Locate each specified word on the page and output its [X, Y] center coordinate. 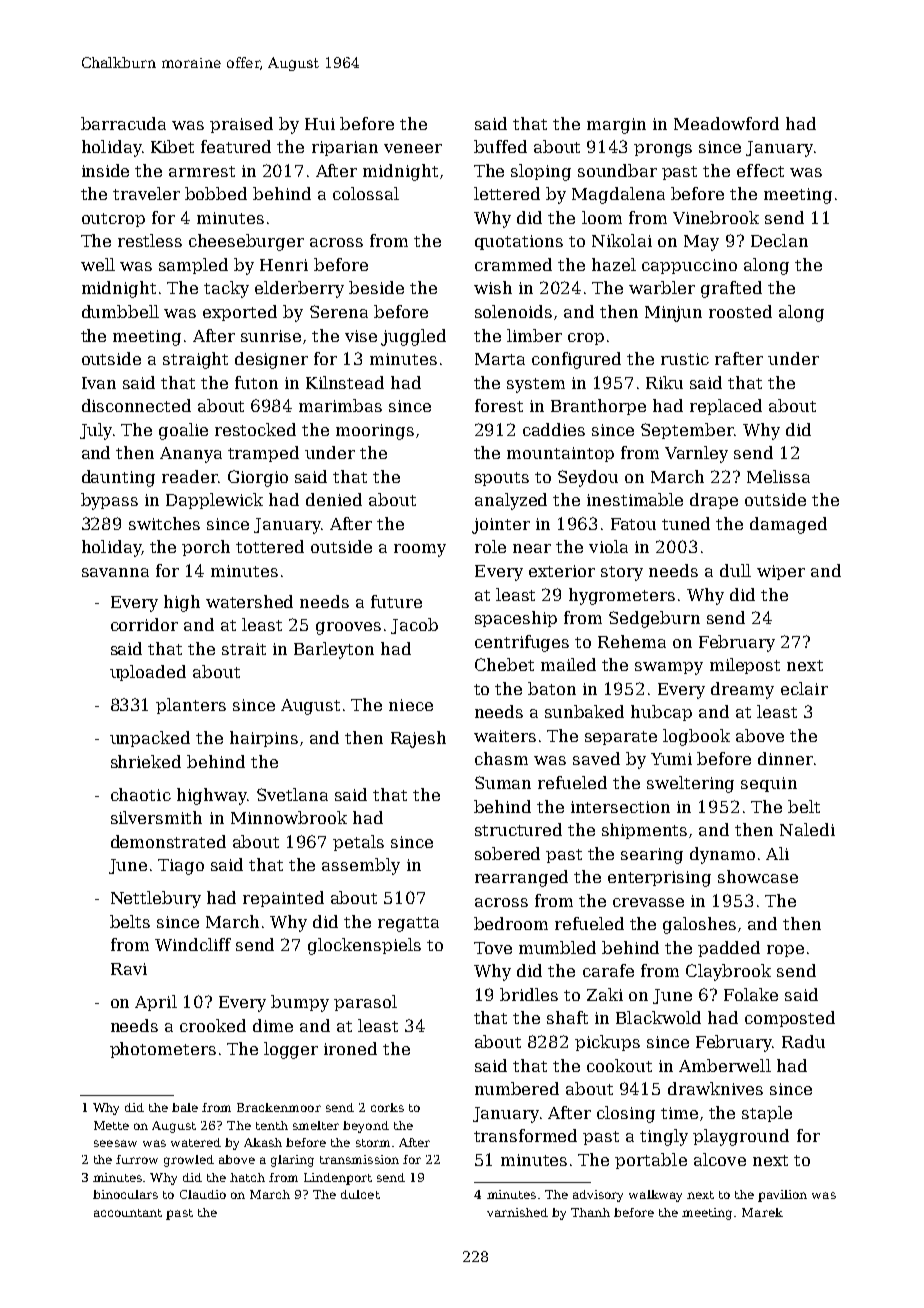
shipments [644, 831]
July [96, 431]
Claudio [203, 1194]
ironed [350, 1048]
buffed [500, 146]
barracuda [123, 123]
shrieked [146, 761]
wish [493, 287]
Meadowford [726, 123]
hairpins [264, 739]
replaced [726, 407]
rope [785, 951]
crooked [213, 1025]
